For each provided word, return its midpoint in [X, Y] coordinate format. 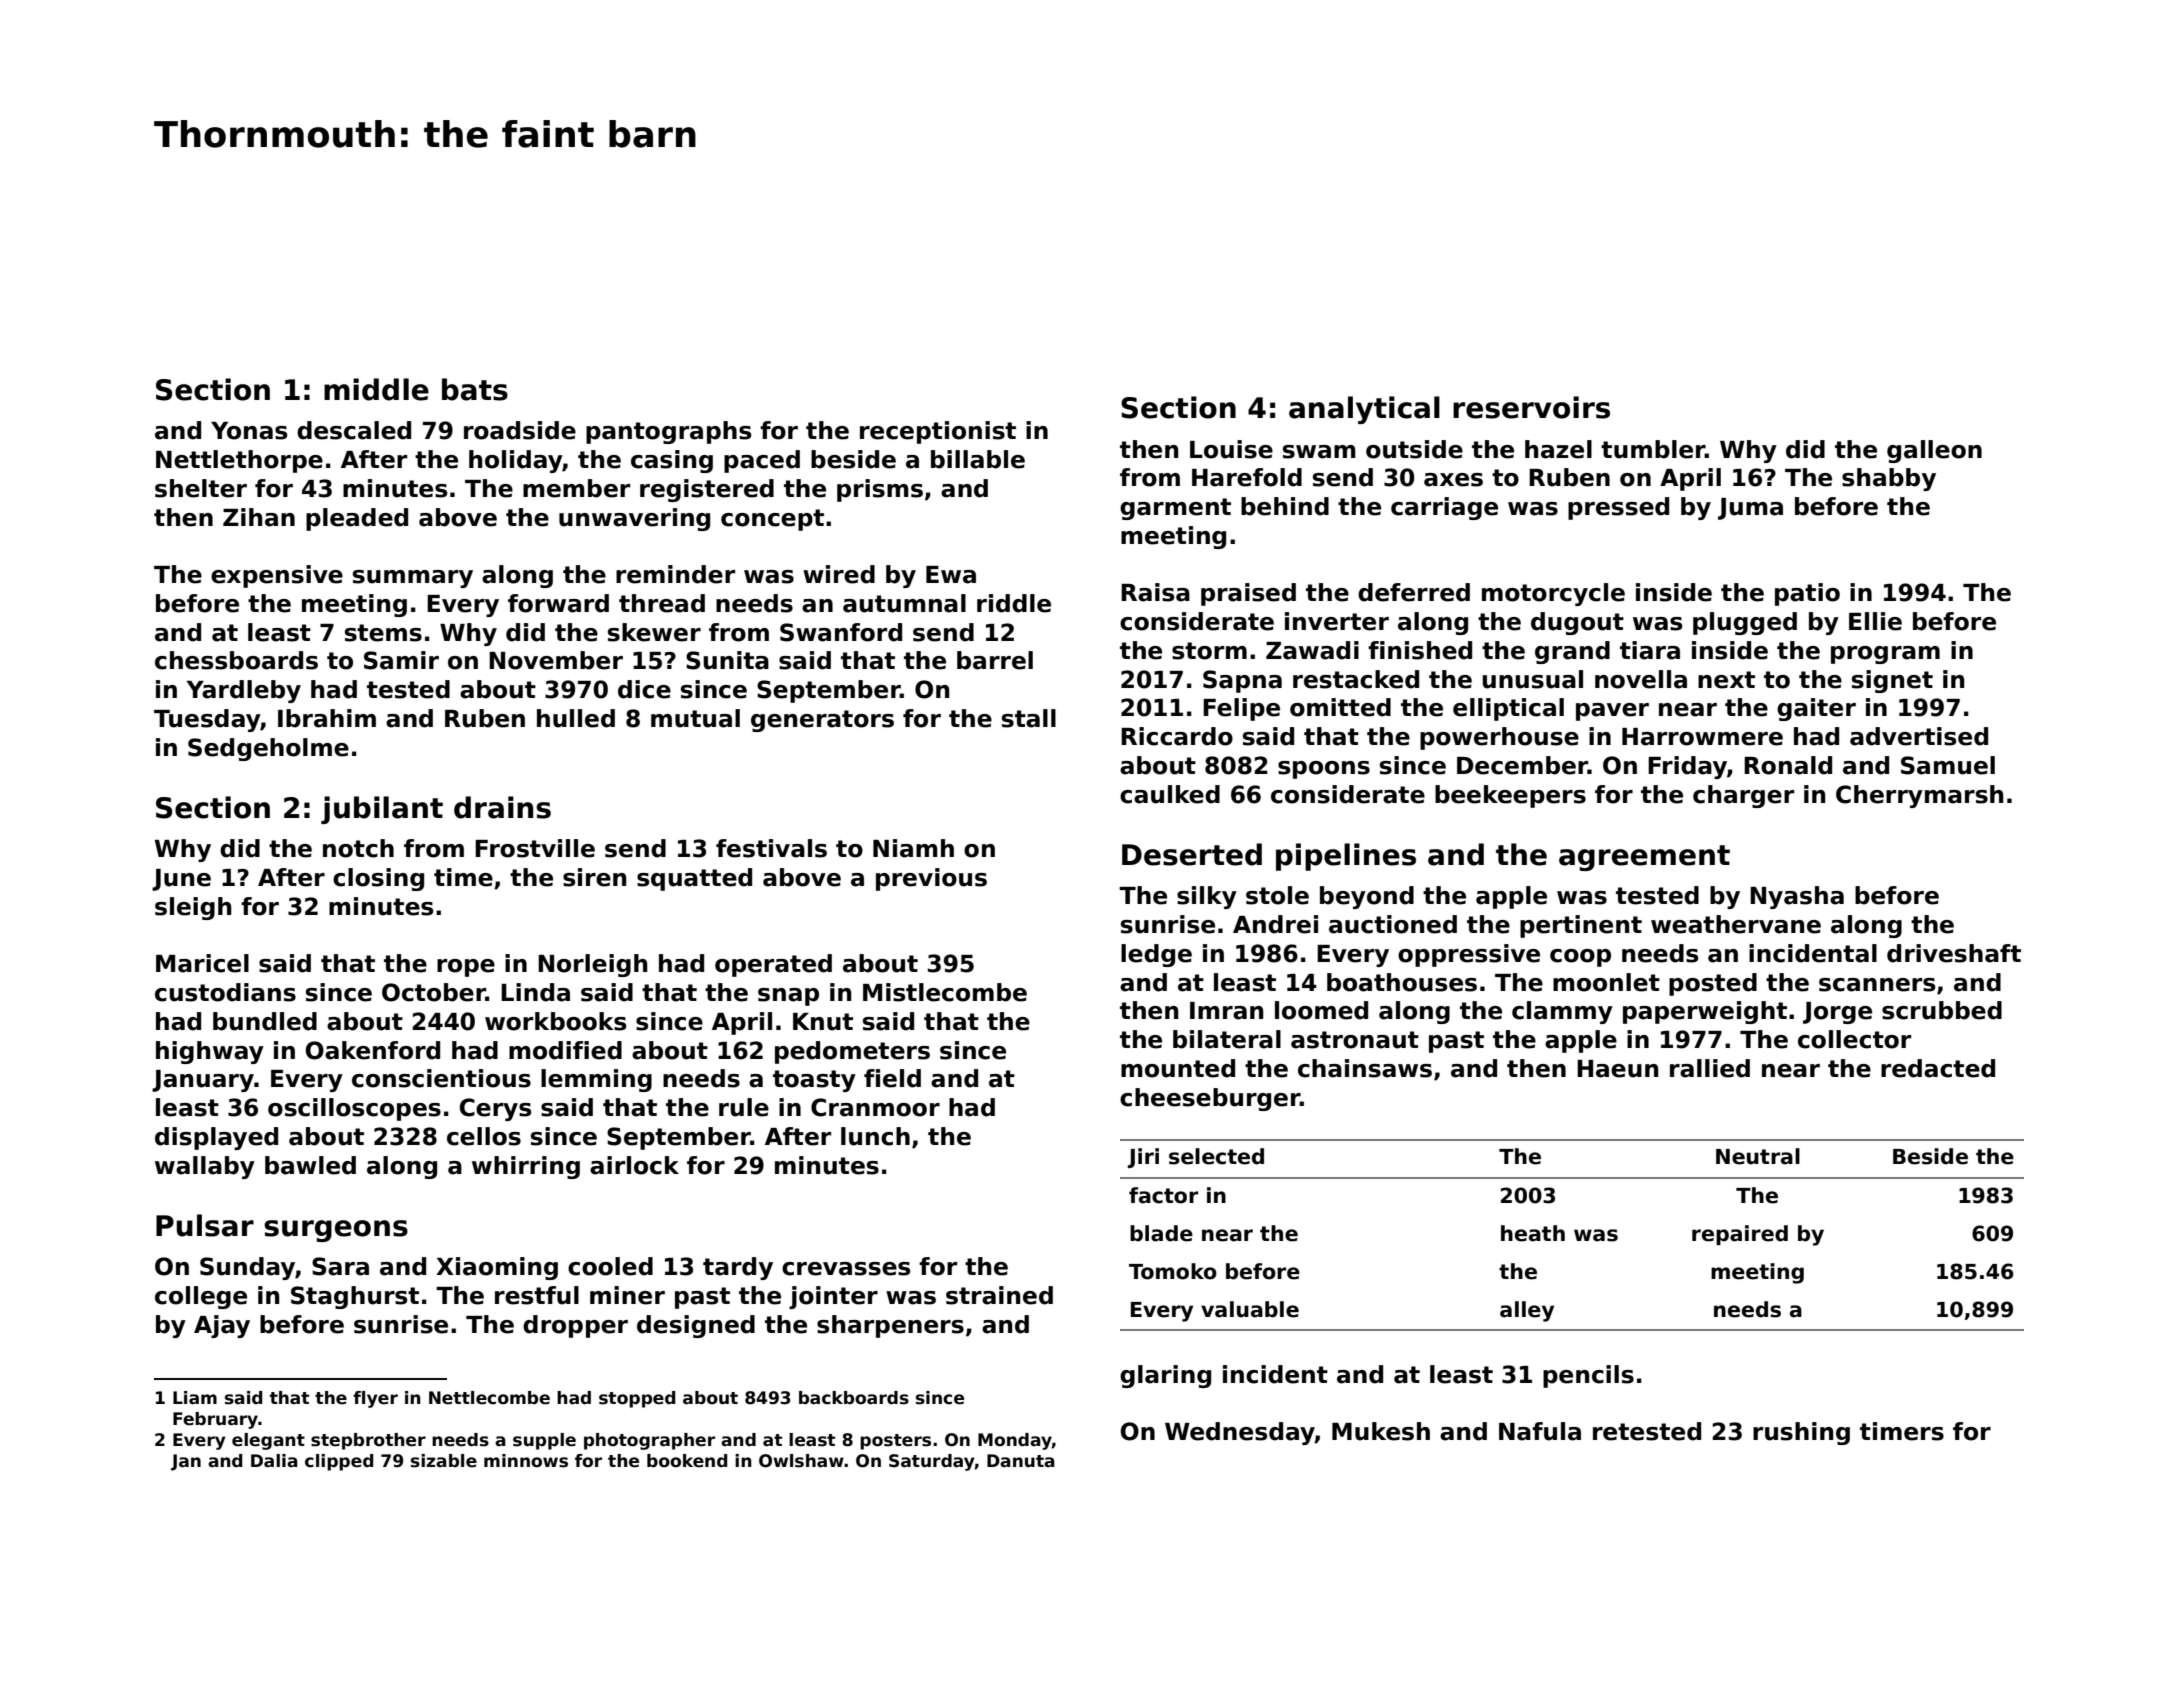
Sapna [1242, 681]
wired [839, 574]
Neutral [1758, 1156]
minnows [526, 1461]
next [1726, 680]
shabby [1889, 479]
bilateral [1227, 1039]
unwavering [634, 519]
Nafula [1540, 1431]
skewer [654, 632]
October [434, 992]
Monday [1015, 1441]
